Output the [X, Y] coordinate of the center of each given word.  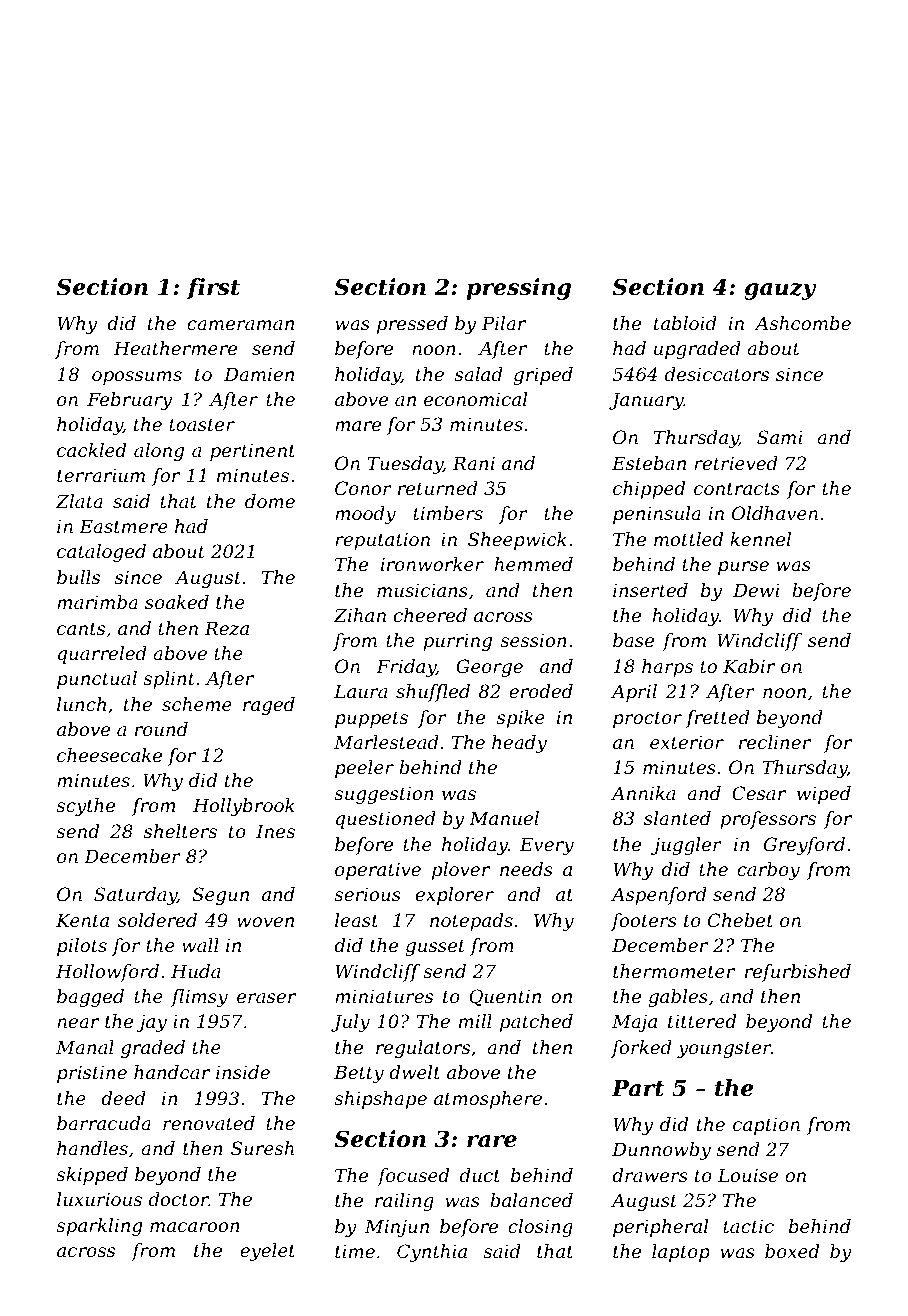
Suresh [262, 1148]
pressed [412, 325]
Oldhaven [775, 513]
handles [92, 1148]
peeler [364, 769]
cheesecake [109, 755]
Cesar [759, 793]
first [213, 288]
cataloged [101, 553]
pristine [92, 1074]
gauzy [780, 291]
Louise [748, 1175]
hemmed [533, 564]
